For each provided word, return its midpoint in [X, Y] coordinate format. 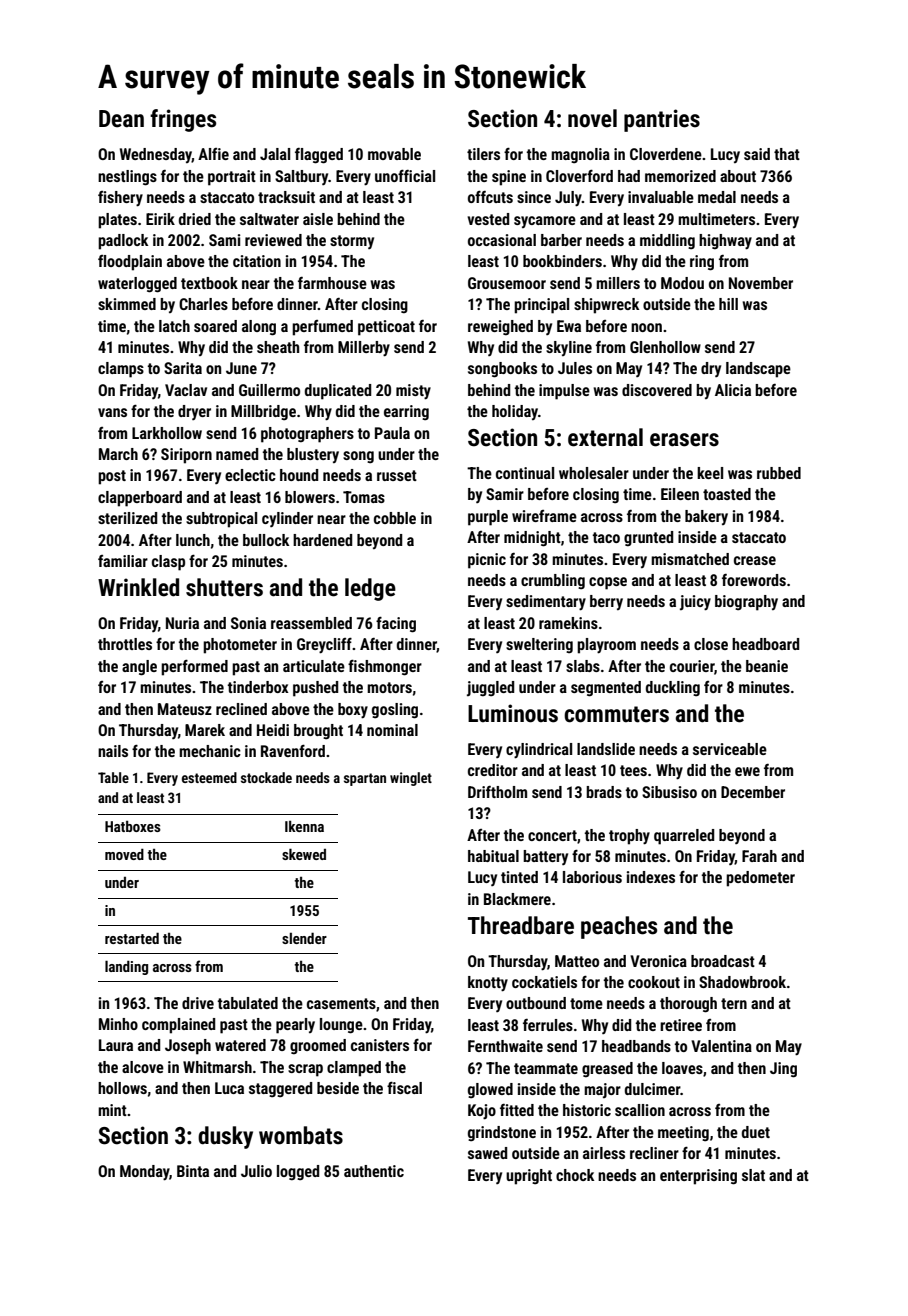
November [761, 283]
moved [124, 854]
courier [692, 666]
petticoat [386, 328]
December [753, 792]
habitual [493, 856]
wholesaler [594, 473]
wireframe [544, 516]
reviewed [273, 240]
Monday [144, 1173]
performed [194, 667]
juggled [490, 689]
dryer [194, 412]
